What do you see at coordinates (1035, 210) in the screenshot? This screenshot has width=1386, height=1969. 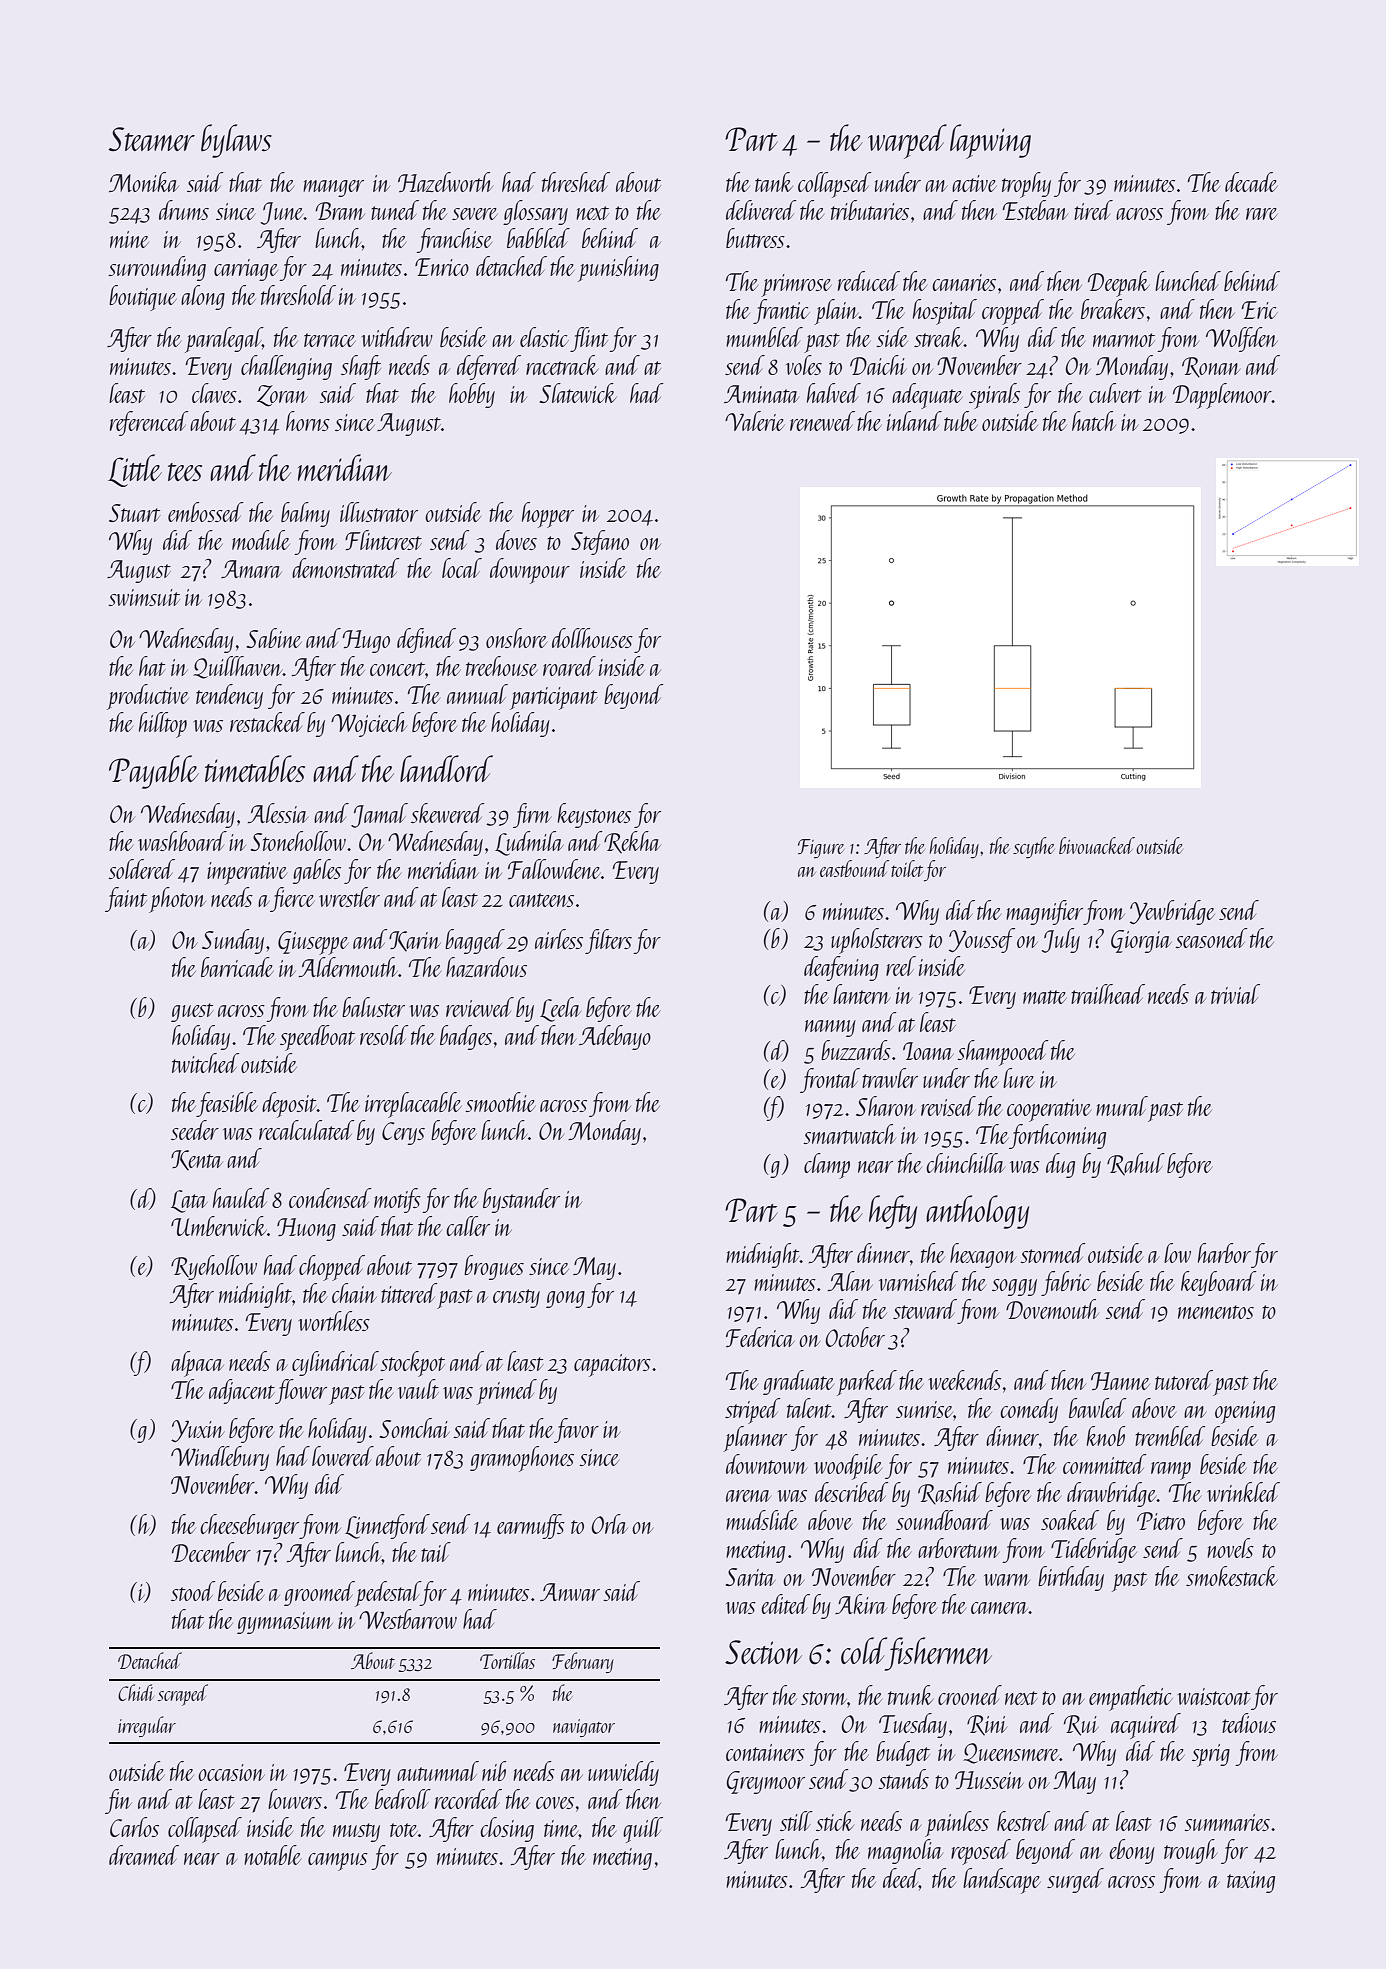 I see `Esteban` at bounding box center [1035, 210].
